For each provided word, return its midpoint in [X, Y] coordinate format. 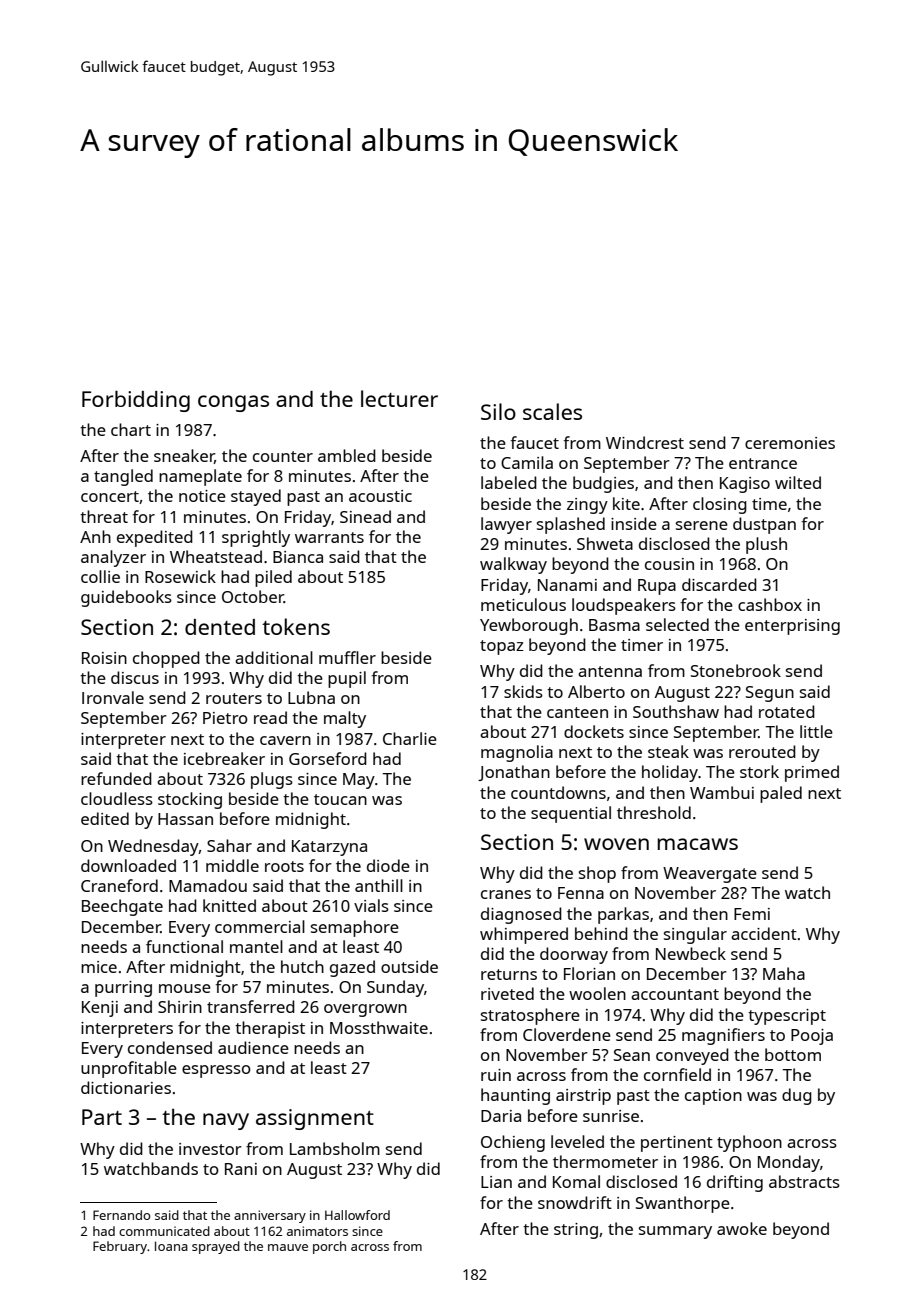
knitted [229, 905]
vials [371, 905]
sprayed [216, 1247]
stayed [256, 497]
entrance [763, 463]
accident [764, 933]
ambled [347, 455]
